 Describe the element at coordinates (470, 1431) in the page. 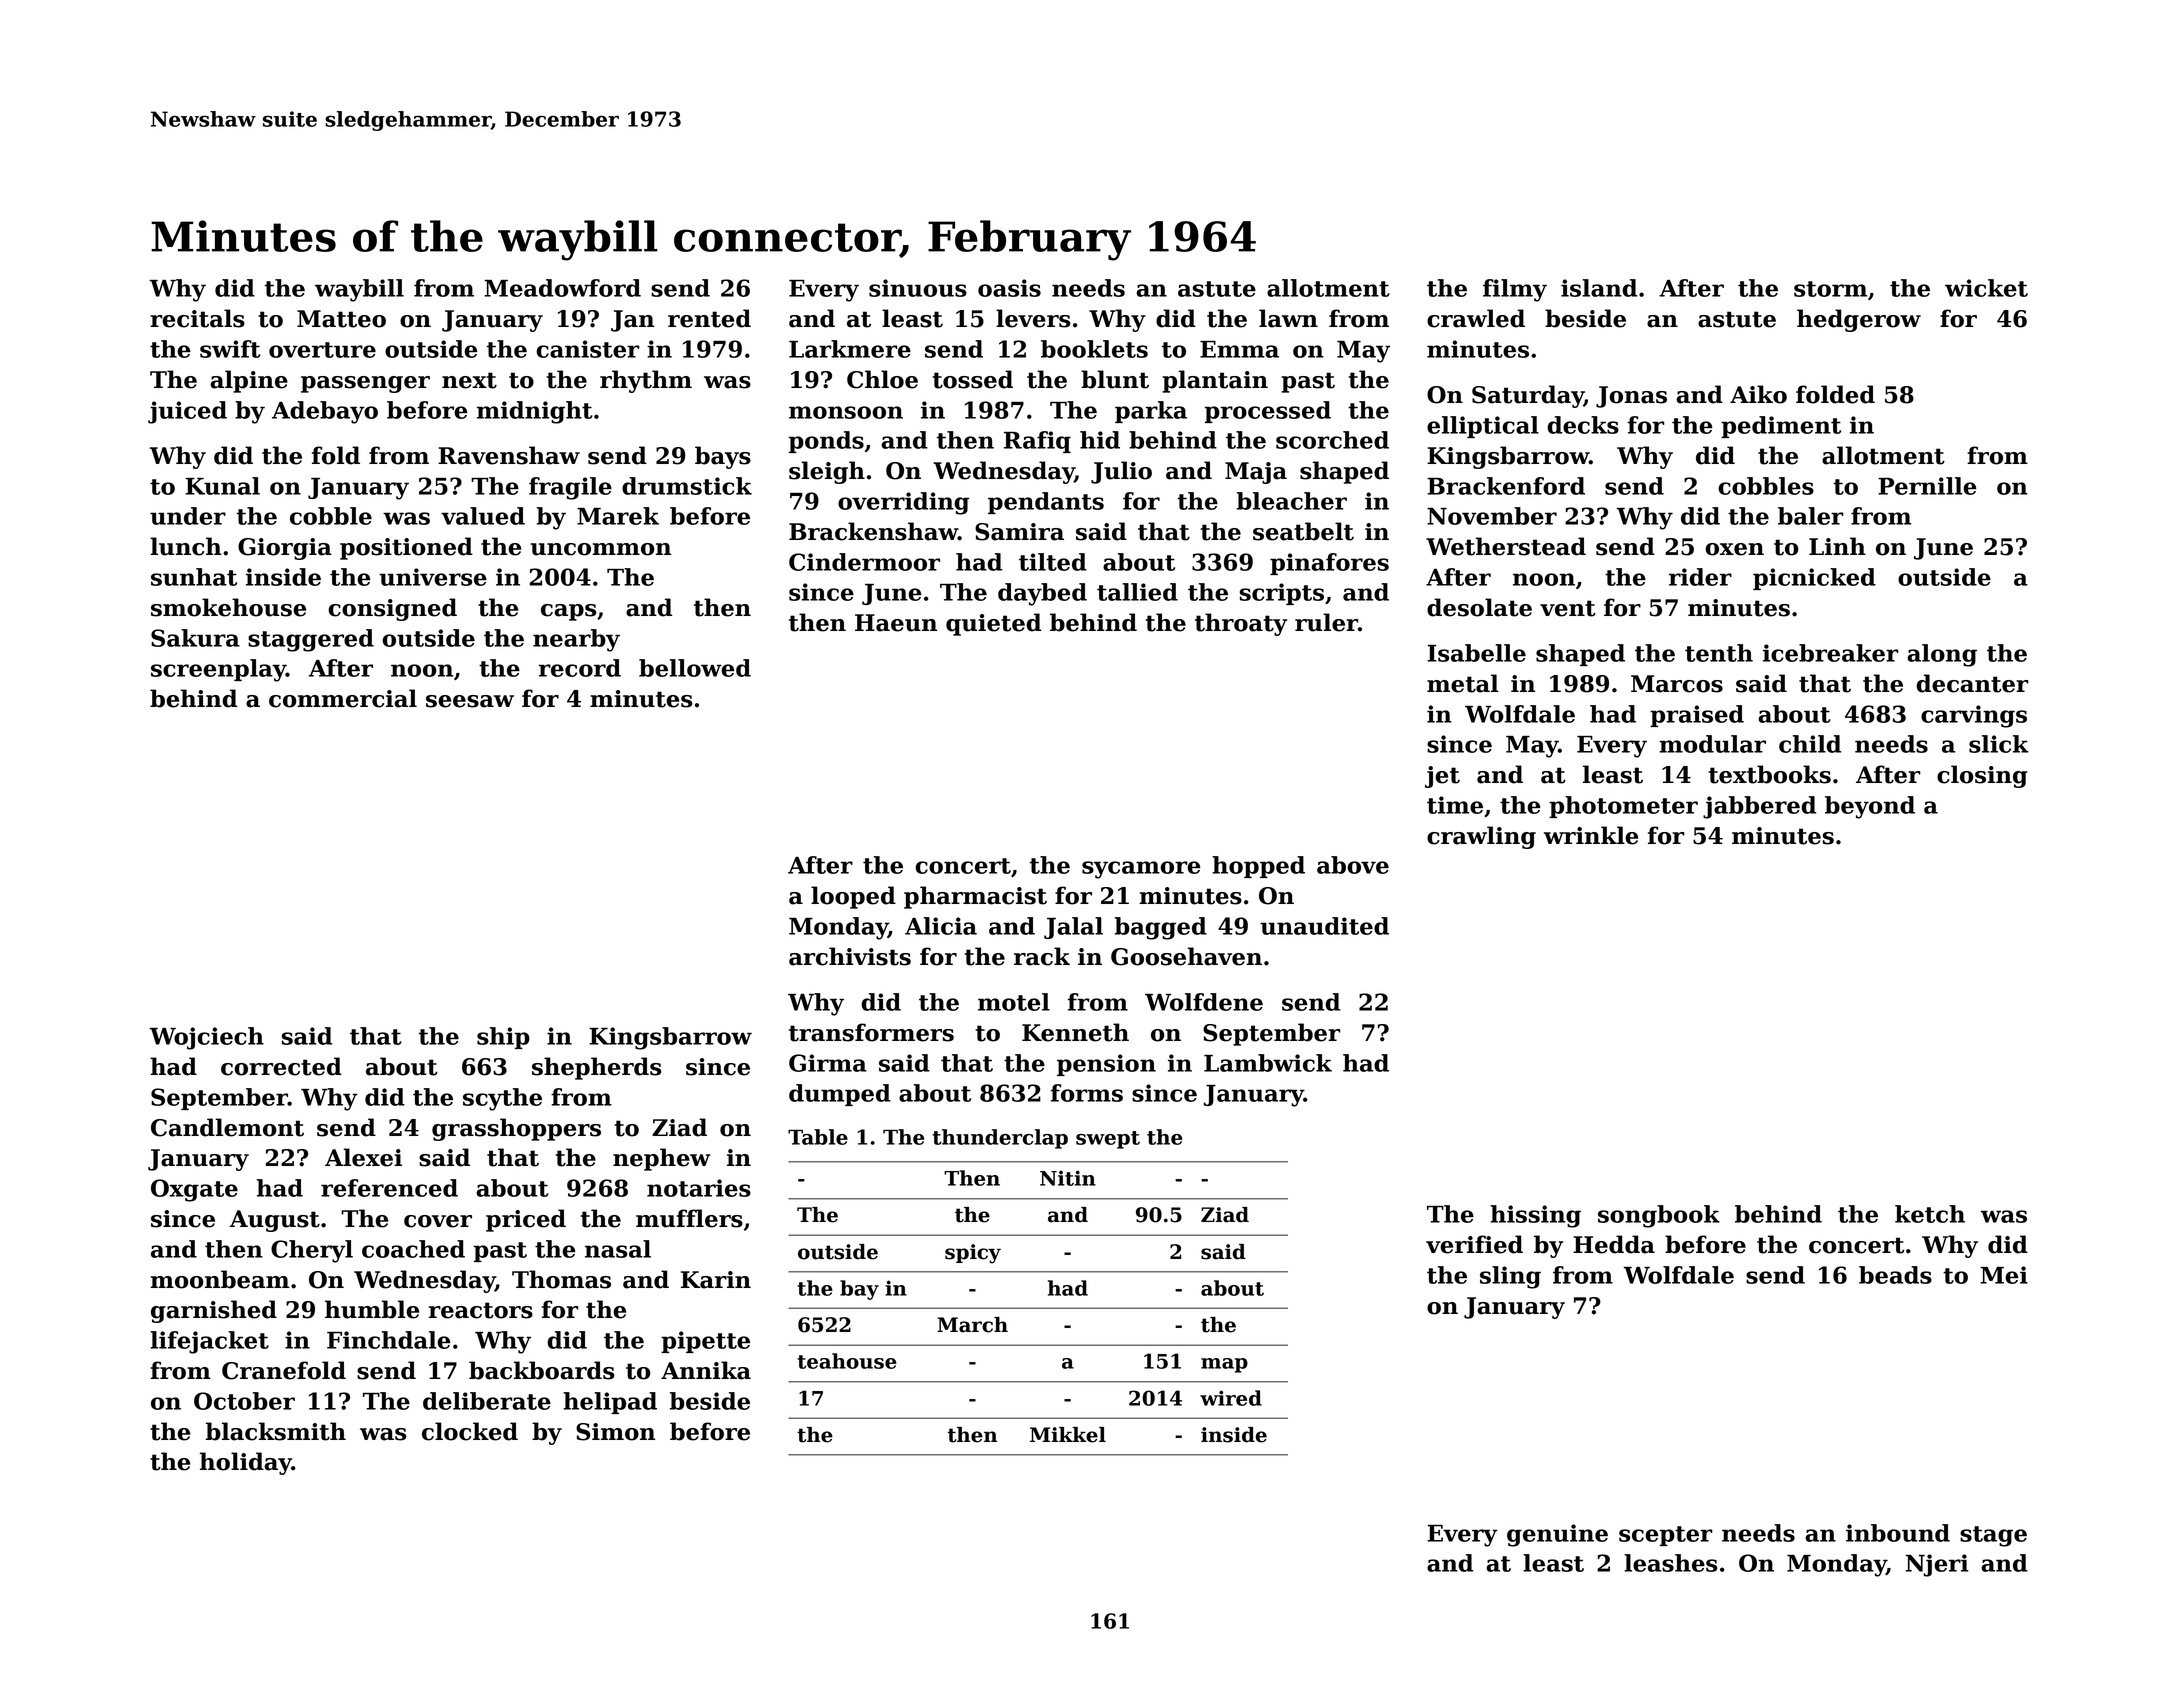

I see `clocked` at that location.
